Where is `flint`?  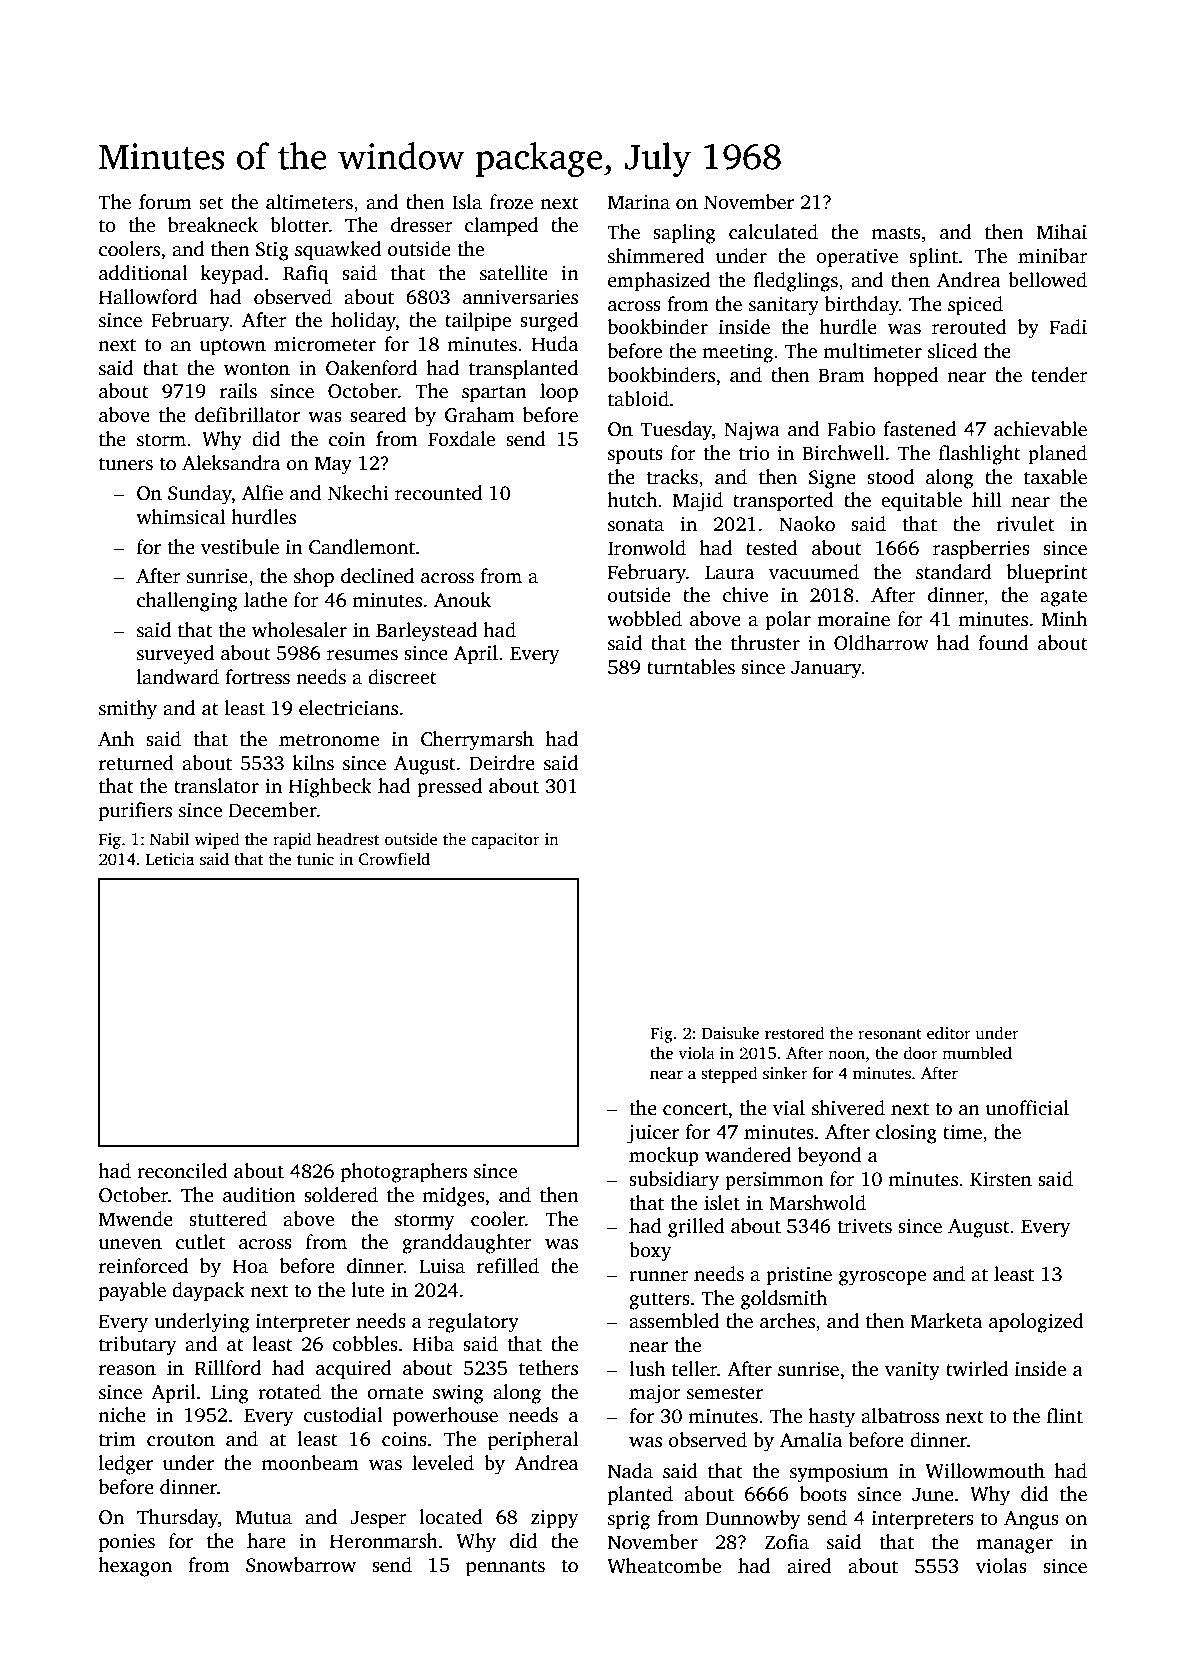
flint is located at coordinates (1065, 1416).
